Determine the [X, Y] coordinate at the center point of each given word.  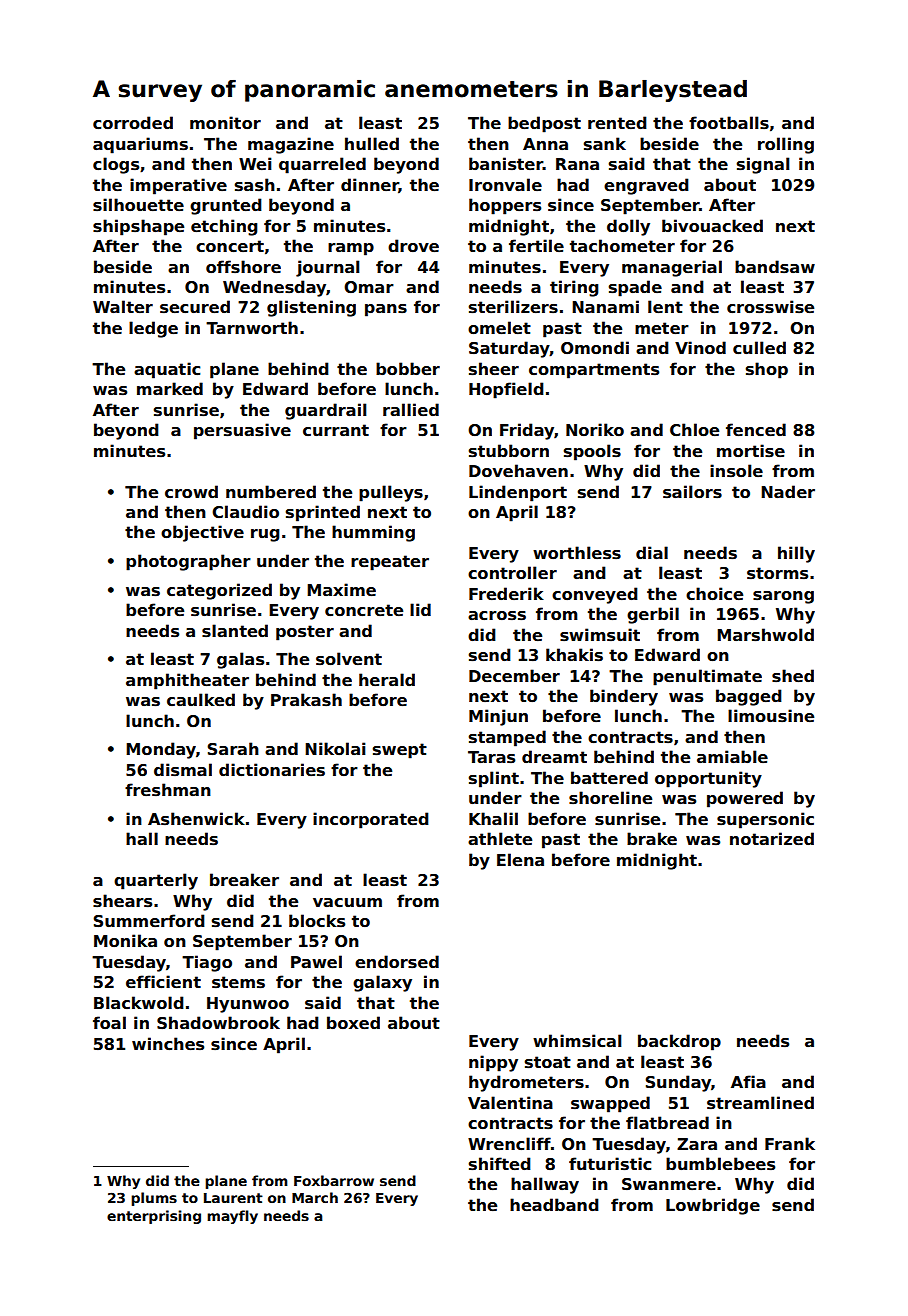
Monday [161, 750]
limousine [771, 716]
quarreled [322, 165]
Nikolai [335, 749]
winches [168, 1044]
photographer [188, 562]
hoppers [505, 206]
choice [714, 594]
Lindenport [518, 493]
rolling [786, 145]
